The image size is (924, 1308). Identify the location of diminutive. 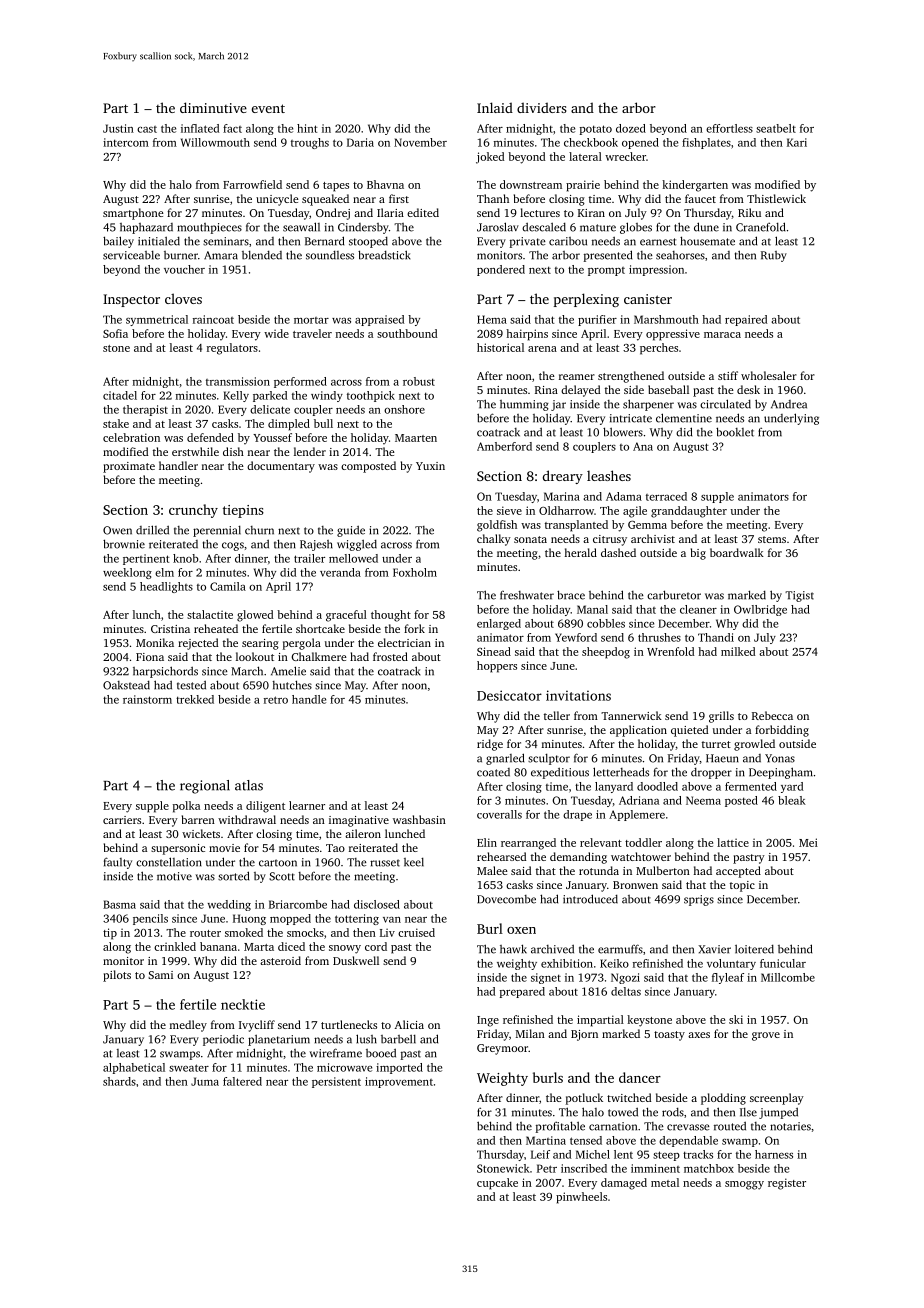
(213, 107).
